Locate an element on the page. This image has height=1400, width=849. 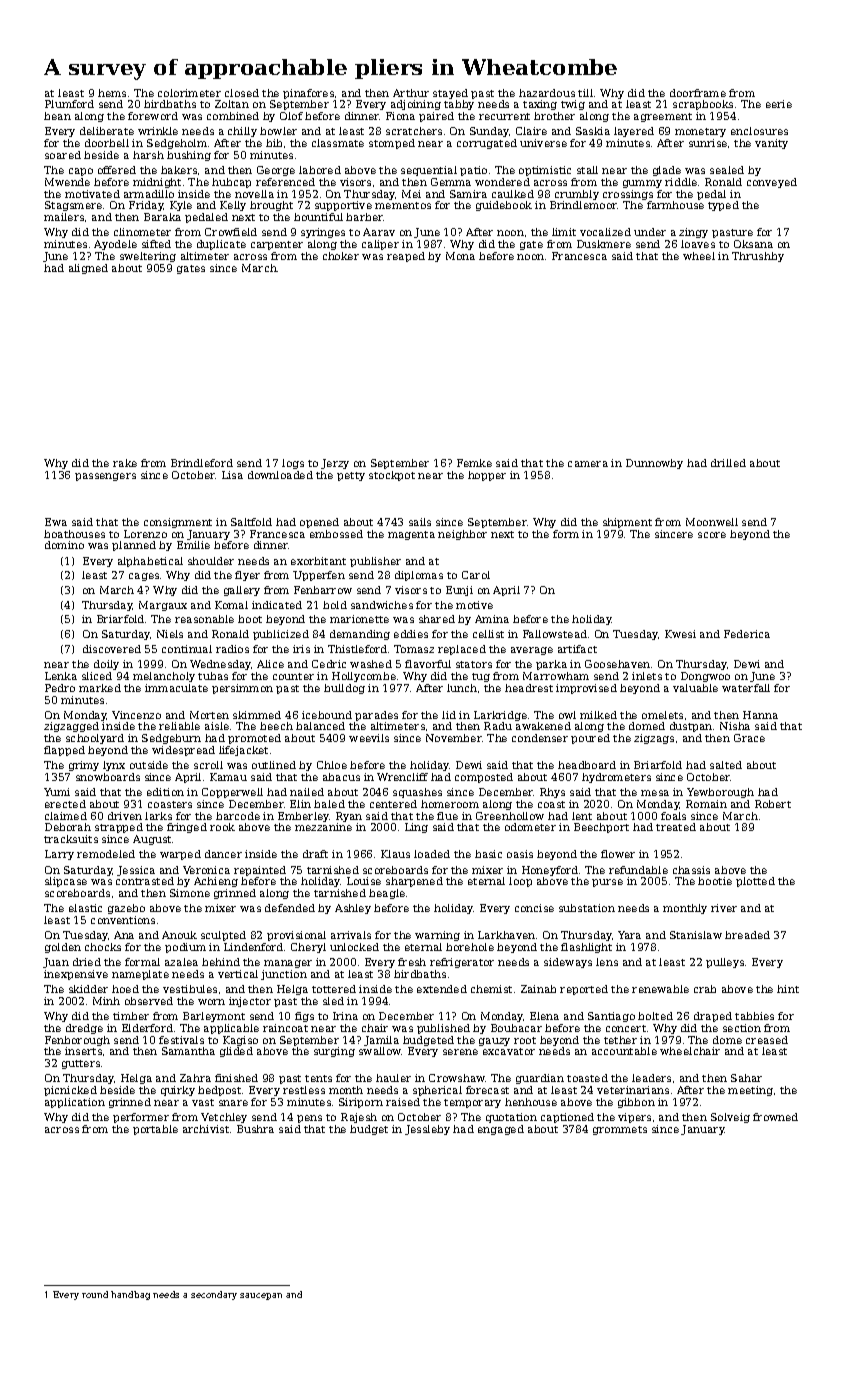
omelets is located at coordinates (662, 715).
